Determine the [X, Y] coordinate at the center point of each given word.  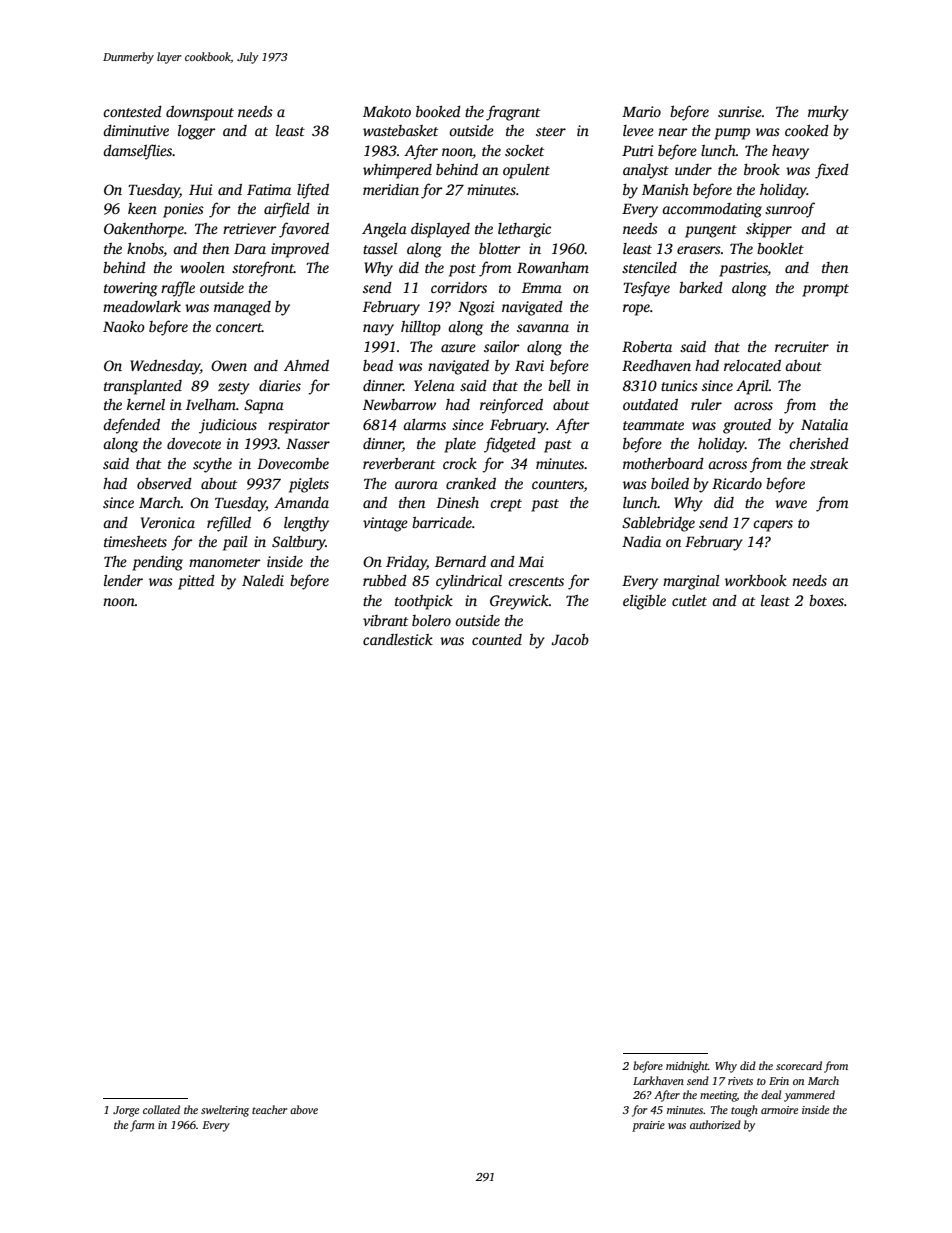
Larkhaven [658, 1080]
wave [791, 504]
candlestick [398, 639]
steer [551, 131]
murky [828, 113]
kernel [146, 404]
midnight [687, 1067]
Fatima [269, 189]
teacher [269, 1109]
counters [558, 484]
